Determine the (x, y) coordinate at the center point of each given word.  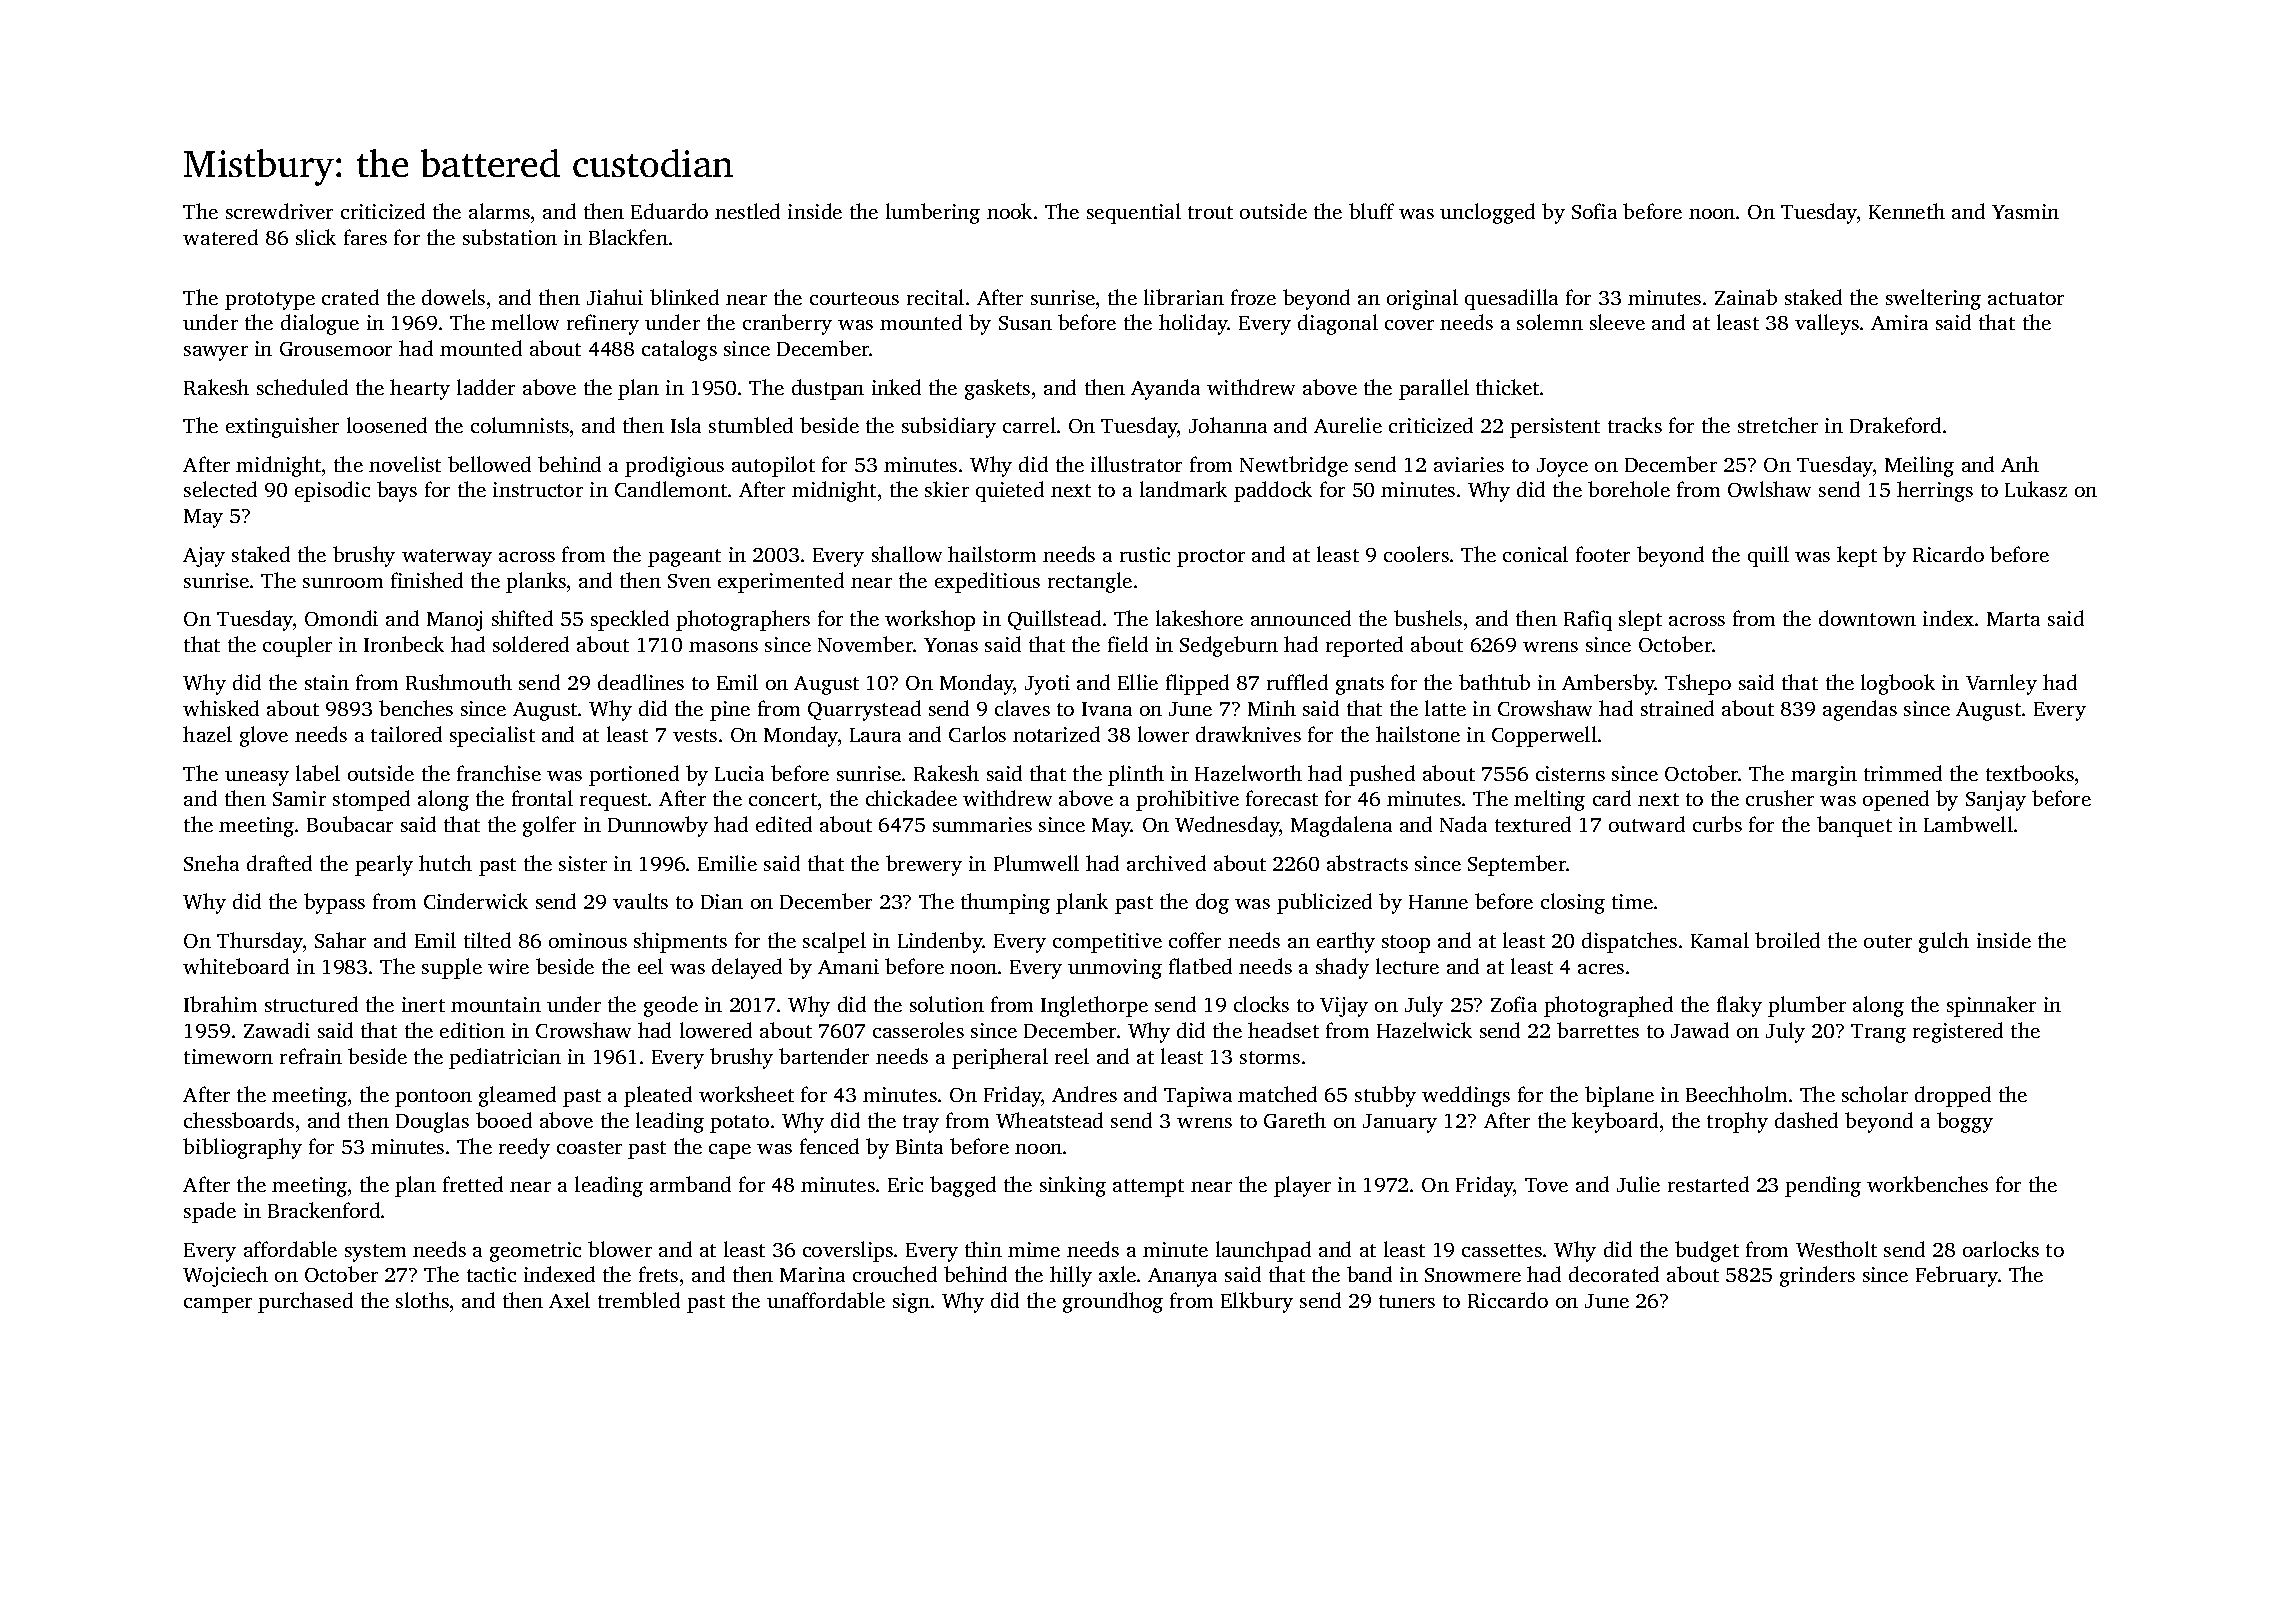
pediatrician (505, 1058)
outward (1647, 824)
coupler (297, 646)
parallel (1434, 389)
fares (365, 237)
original (1422, 299)
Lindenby (940, 942)
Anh (2020, 464)
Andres (1084, 1094)
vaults (640, 901)
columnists (520, 425)
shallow (907, 554)
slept (1640, 620)
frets (658, 1274)
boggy (1965, 1122)
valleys (1827, 324)
